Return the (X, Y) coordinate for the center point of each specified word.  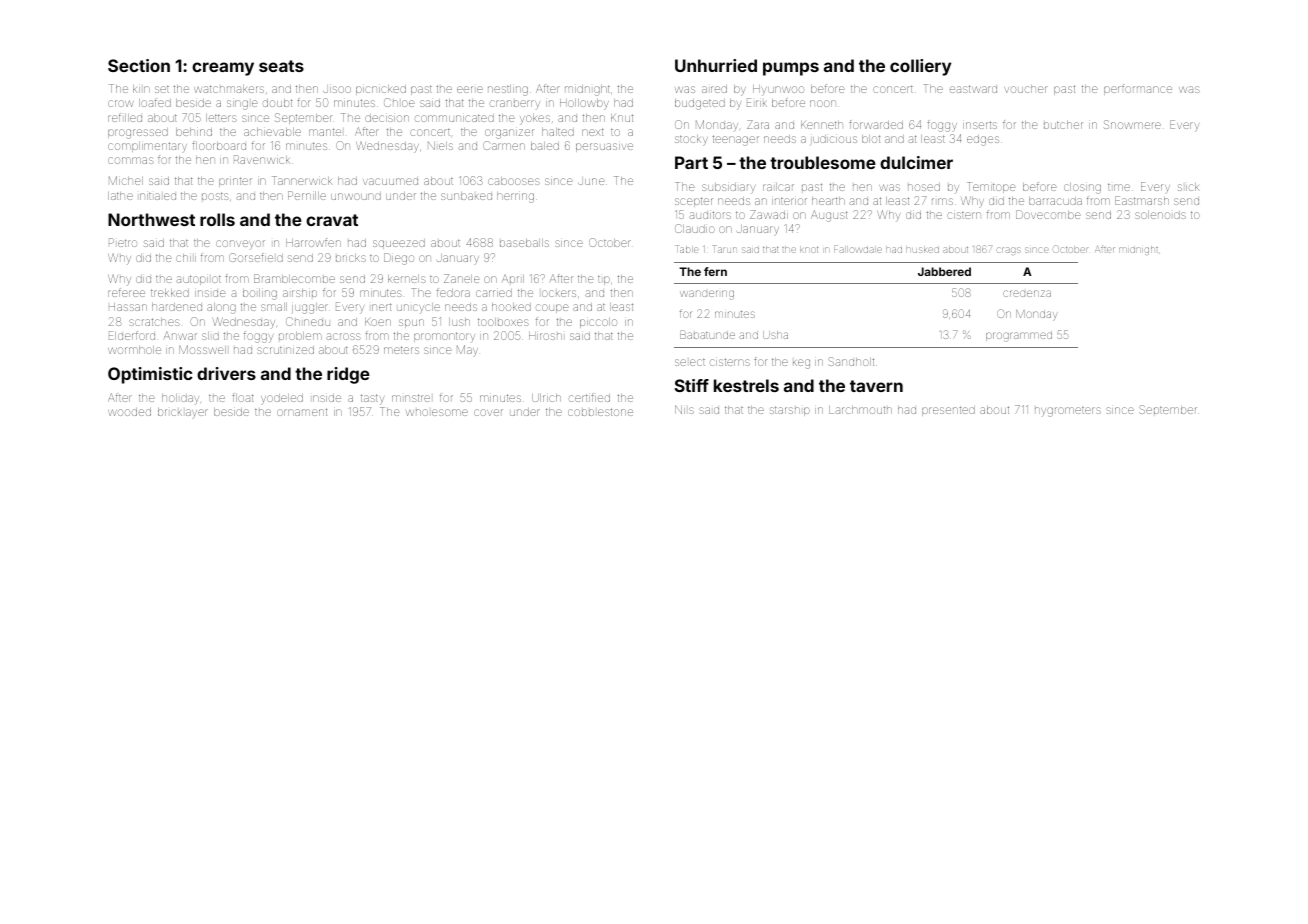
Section (139, 65)
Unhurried (716, 65)
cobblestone (600, 412)
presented (948, 411)
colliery (920, 67)
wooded (129, 412)
